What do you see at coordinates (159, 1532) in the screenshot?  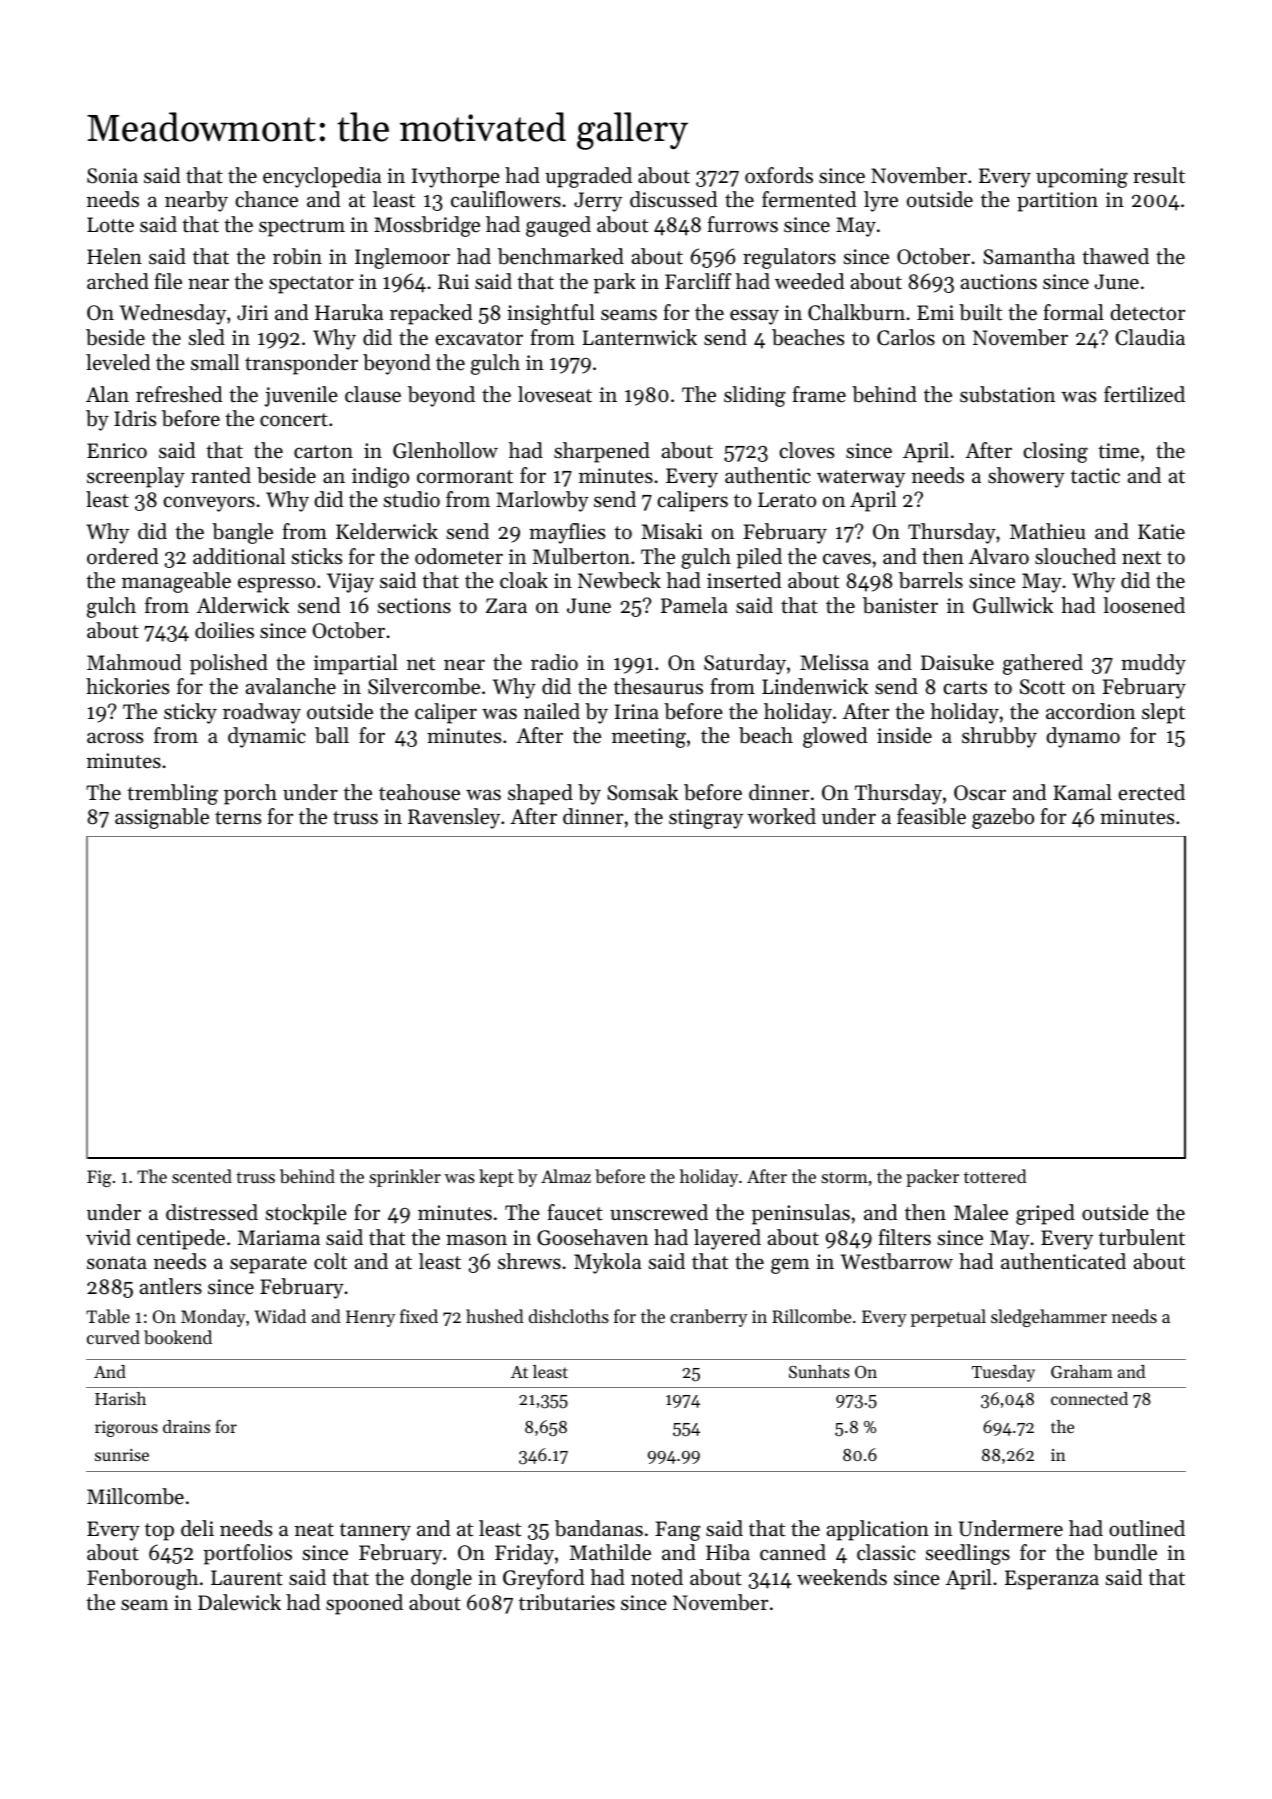 I see `top` at bounding box center [159, 1532].
